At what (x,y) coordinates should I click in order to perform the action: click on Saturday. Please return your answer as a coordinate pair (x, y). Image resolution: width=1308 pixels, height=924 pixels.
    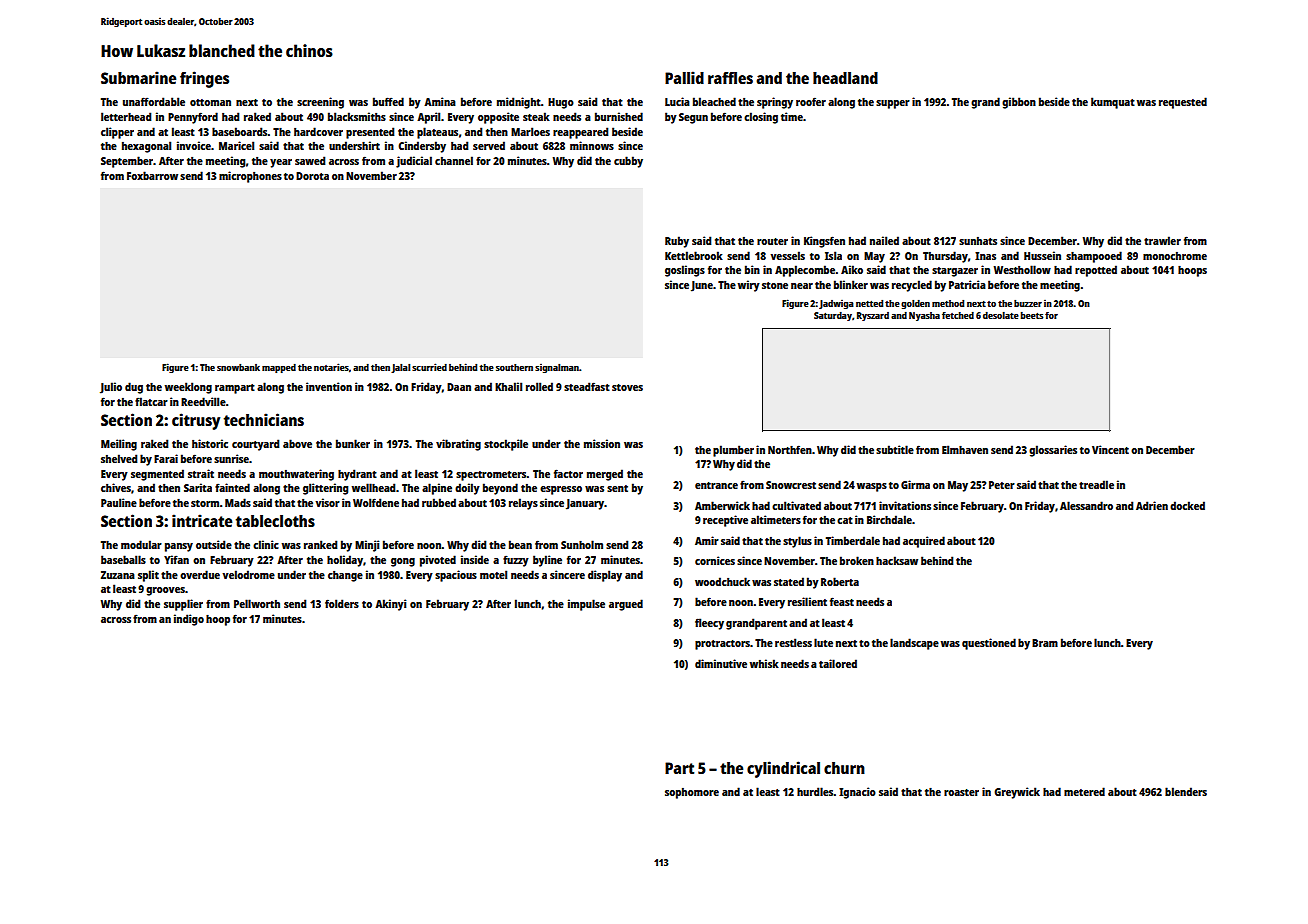
    Looking at the image, I should click on (833, 316).
